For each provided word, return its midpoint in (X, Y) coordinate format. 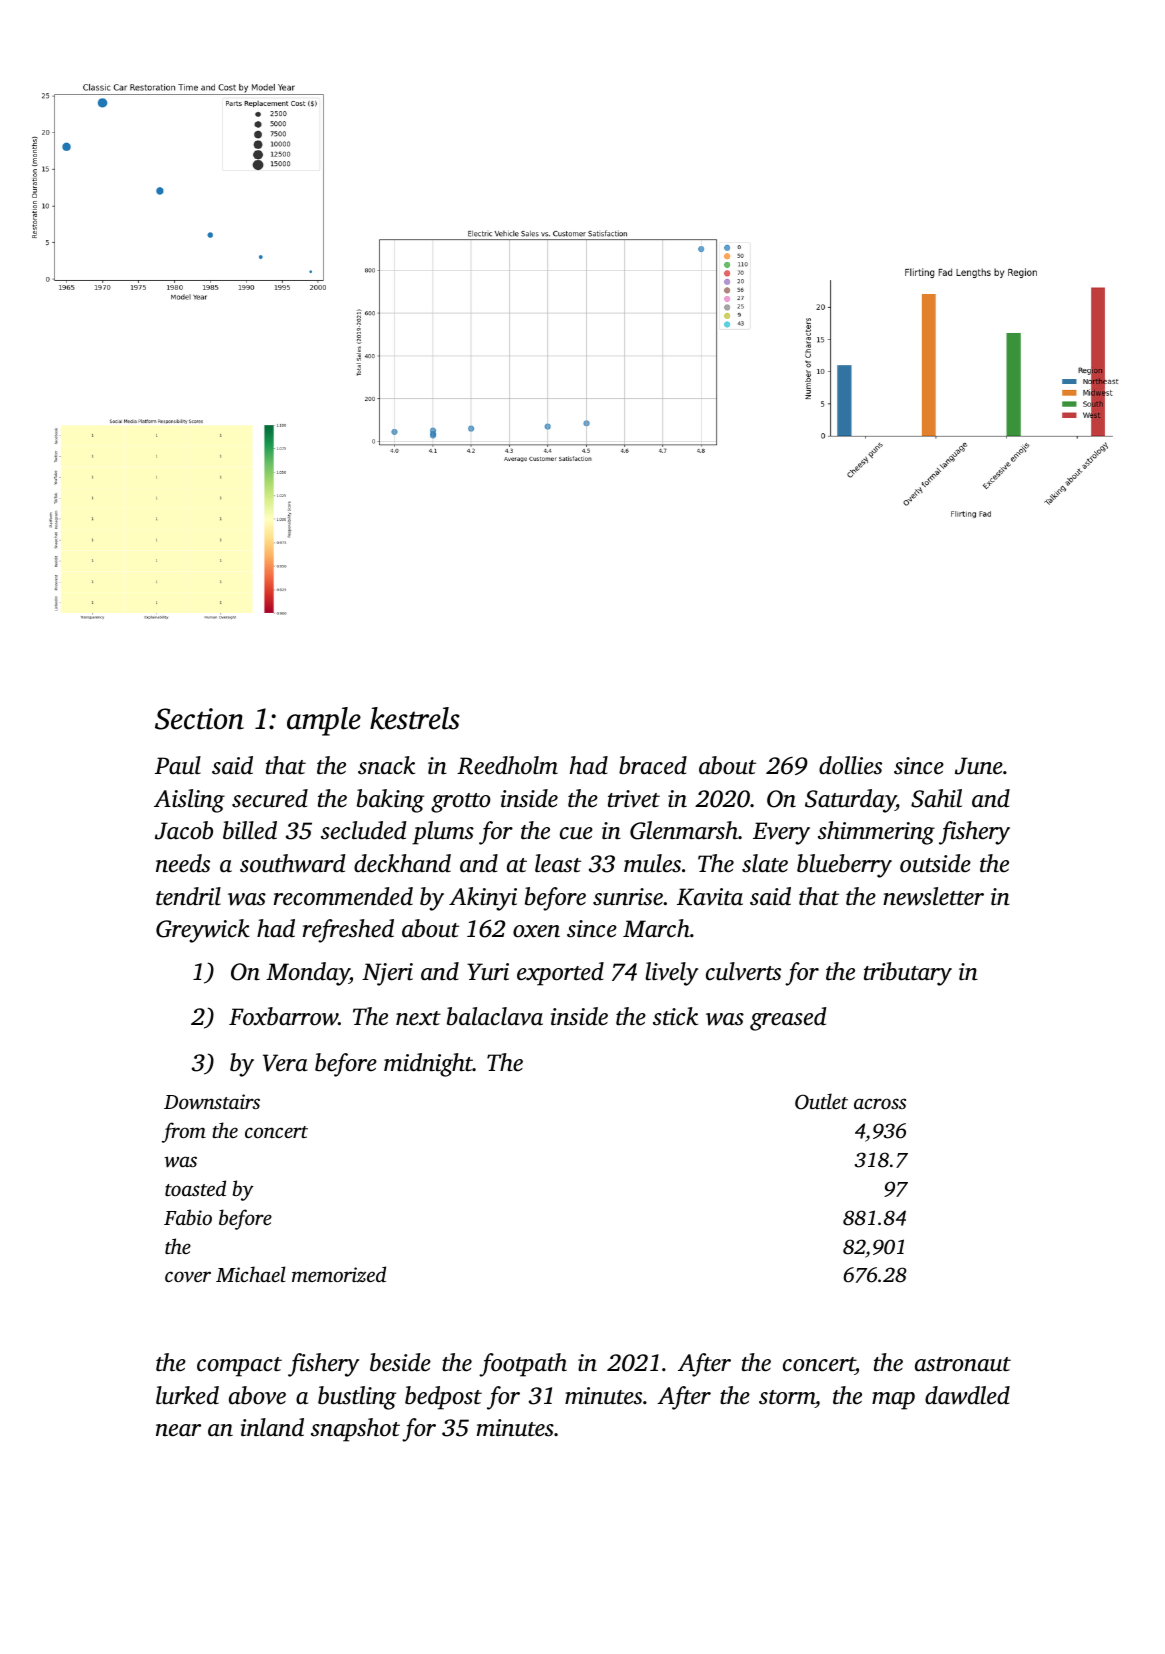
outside (935, 863)
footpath (523, 1365)
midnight (428, 1065)
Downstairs (212, 1102)
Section (199, 719)
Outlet (821, 1101)
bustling (357, 1398)
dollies (850, 765)
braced (653, 765)
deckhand (402, 863)
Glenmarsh (684, 830)
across (880, 1103)
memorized (339, 1274)
